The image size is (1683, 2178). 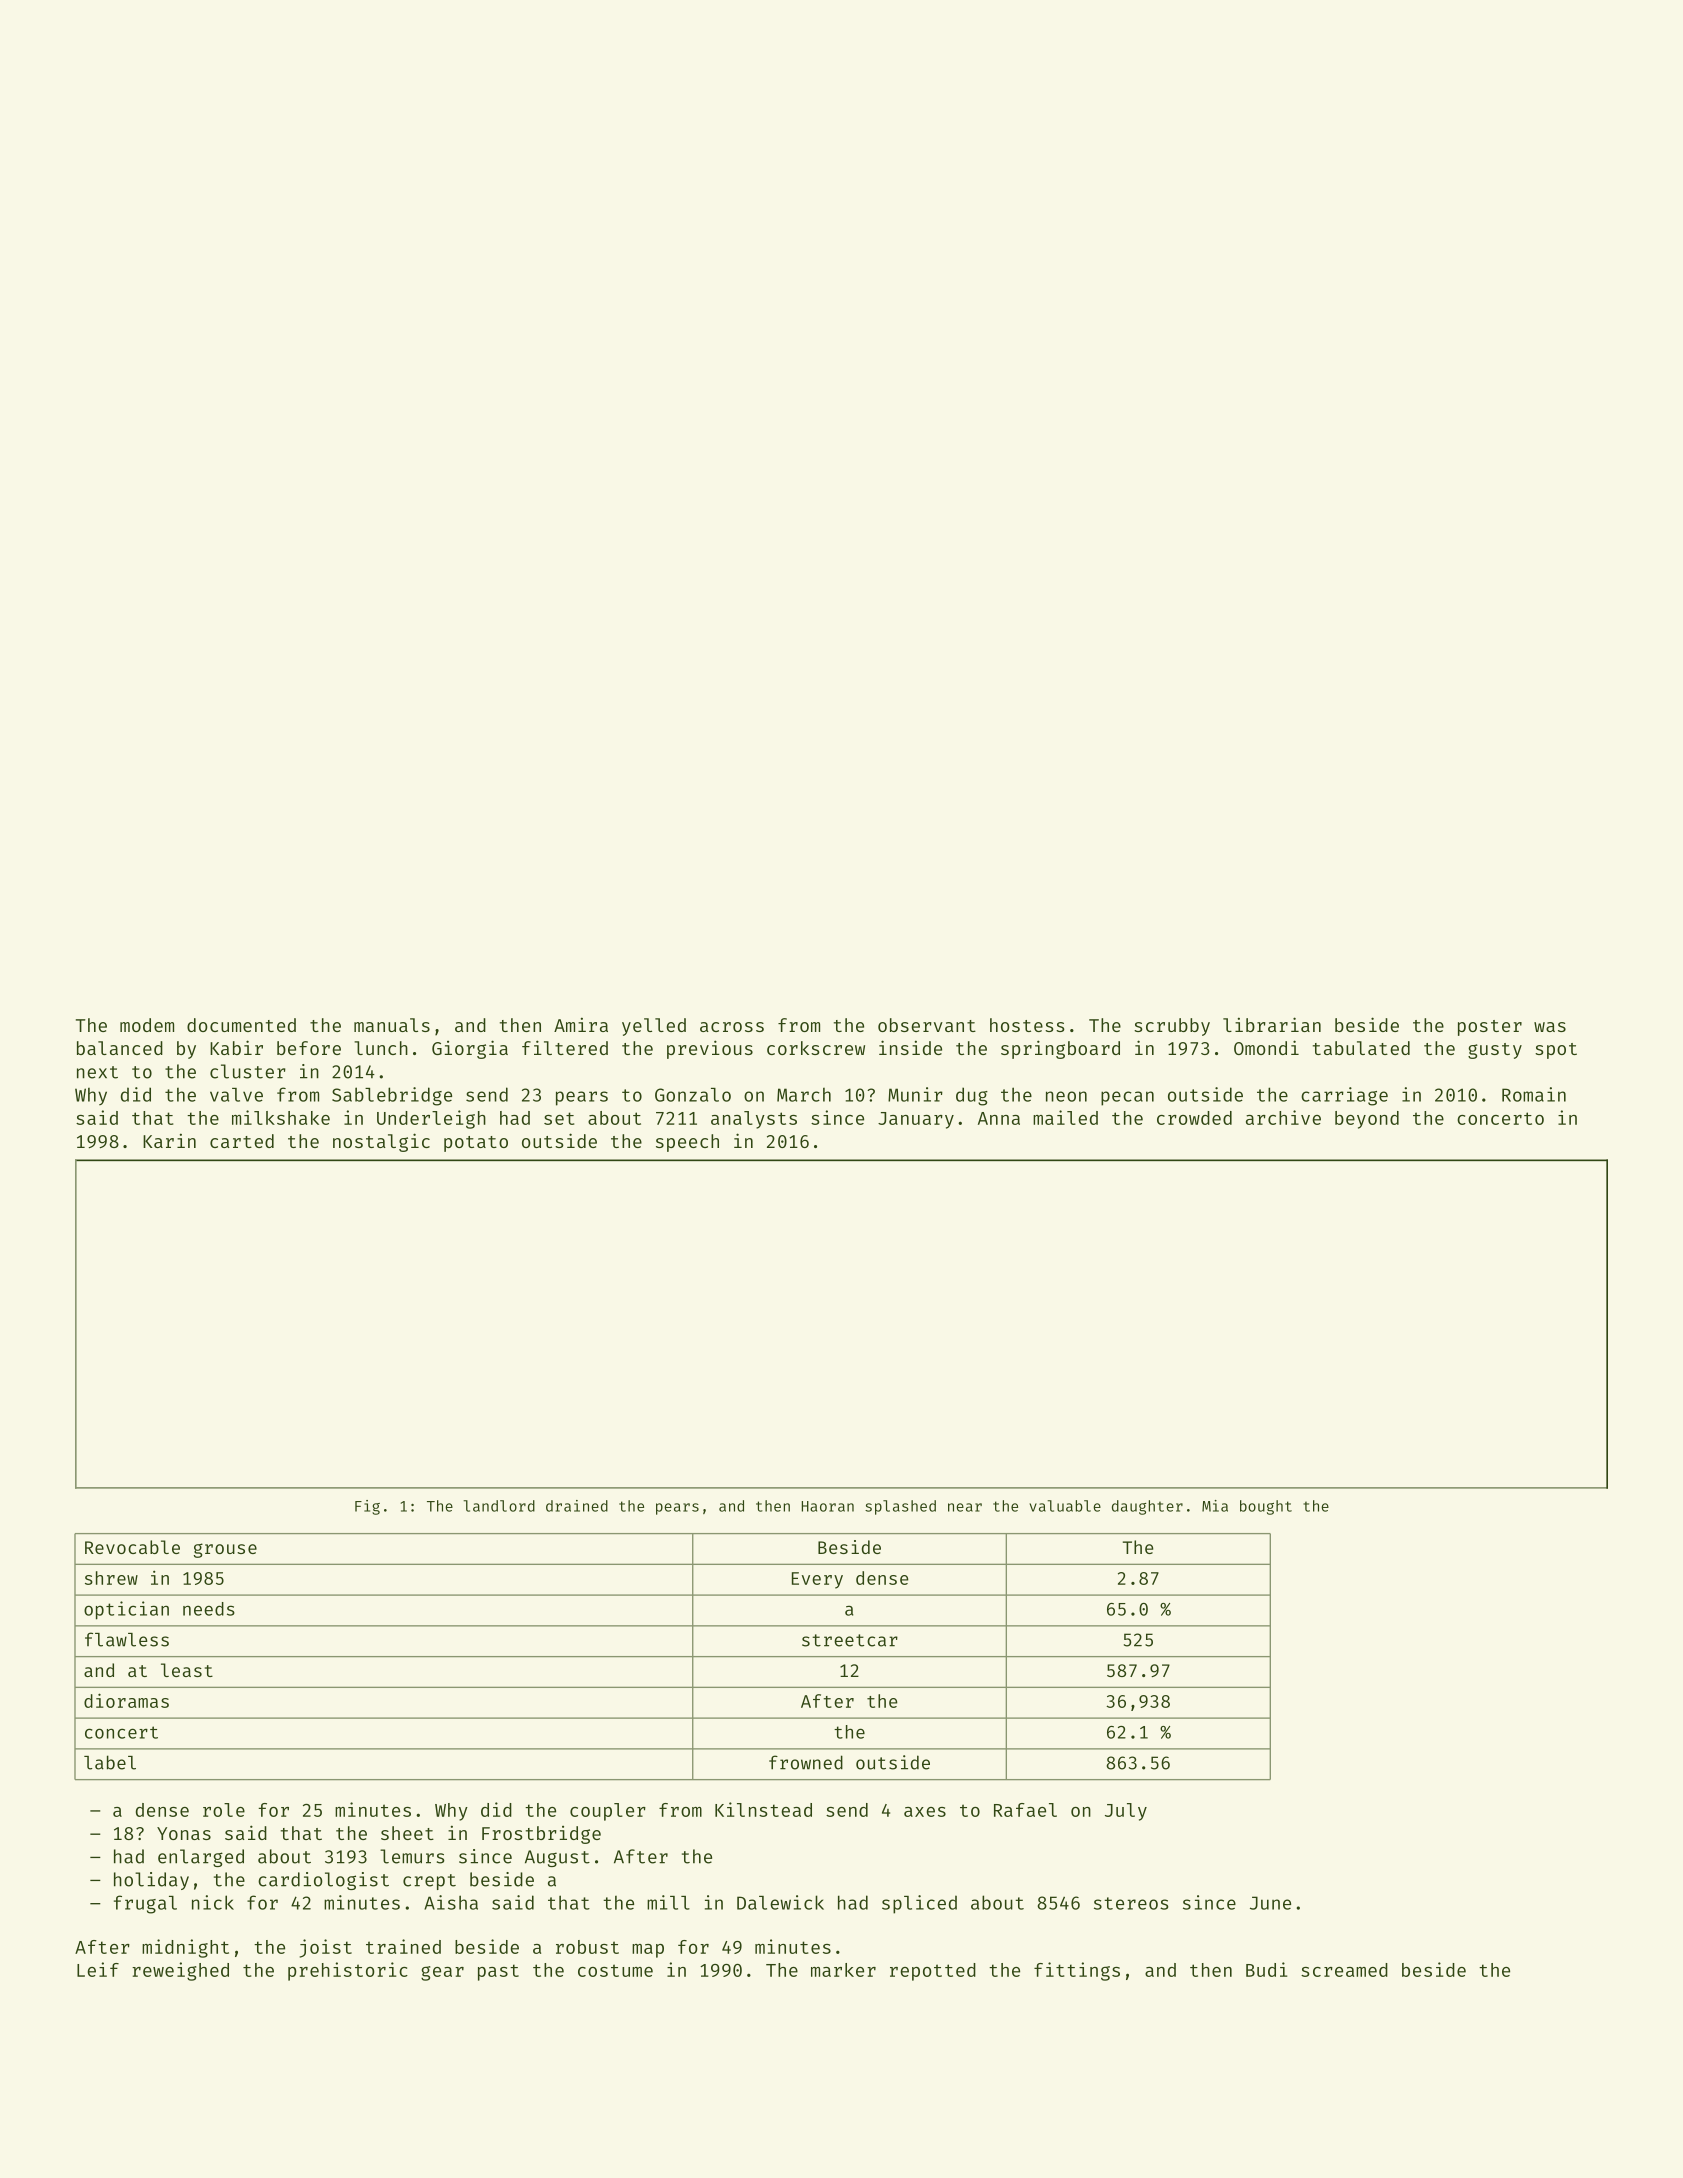 I want to click on streetcar, so click(x=850, y=1640).
